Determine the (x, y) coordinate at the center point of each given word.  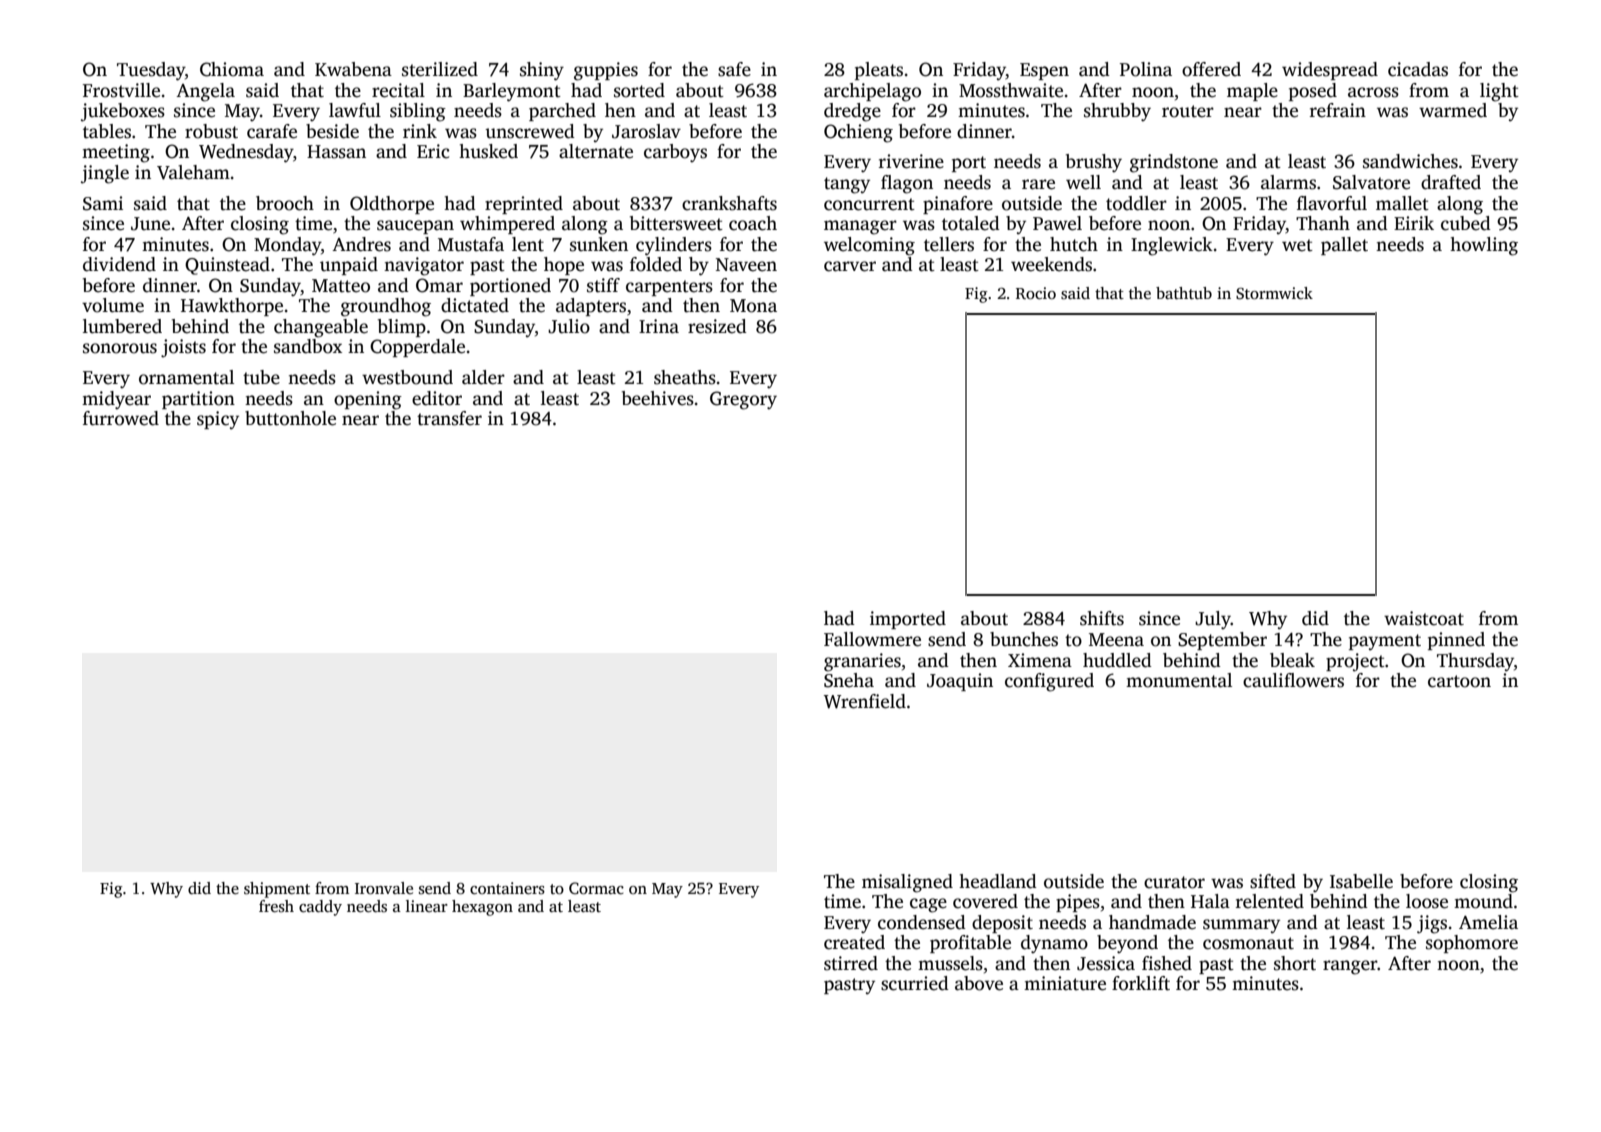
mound (1483, 901)
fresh (276, 906)
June (150, 224)
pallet (1344, 246)
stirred (851, 963)
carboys (675, 153)
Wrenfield (865, 701)
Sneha (849, 680)
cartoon (1459, 681)
